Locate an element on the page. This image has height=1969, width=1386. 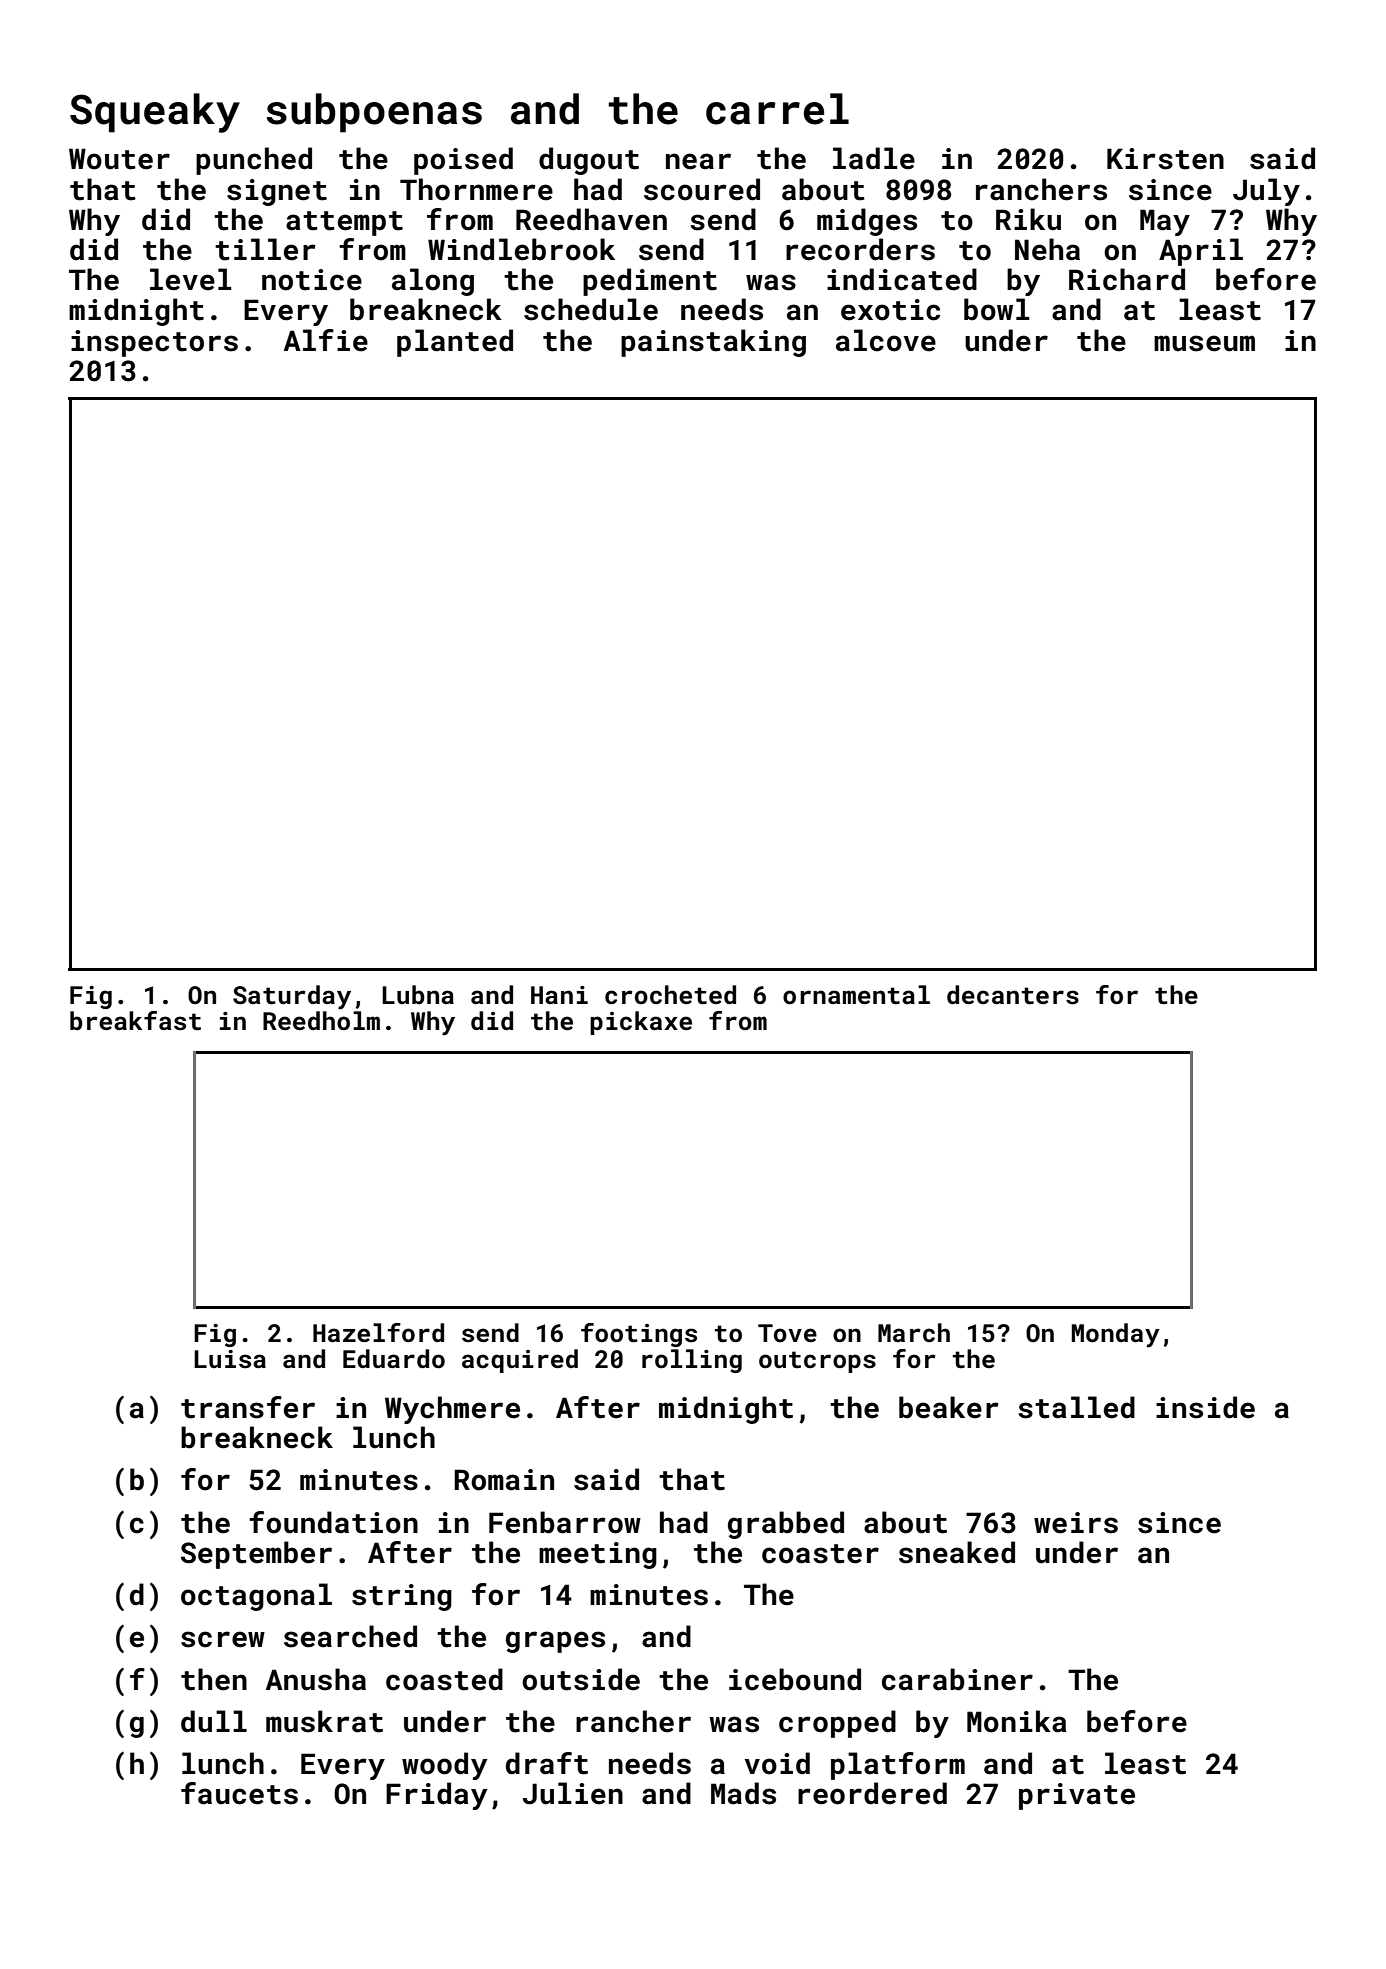
museum is located at coordinates (1204, 343).
